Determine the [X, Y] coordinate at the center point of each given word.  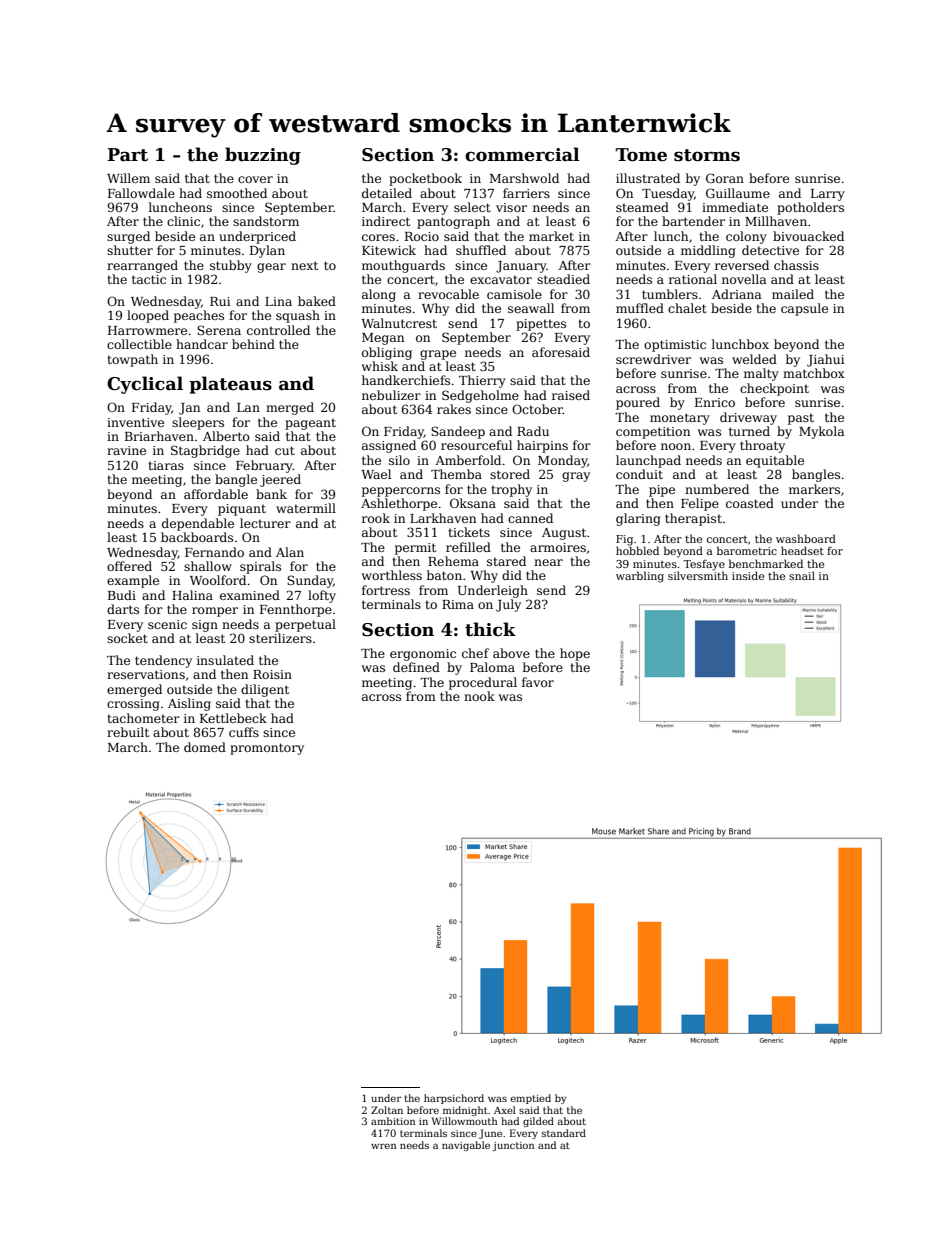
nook [479, 696]
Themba [456, 474]
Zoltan [387, 1110]
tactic [149, 279]
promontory [267, 749]
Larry [828, 195]
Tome [641, 155]
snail [802, 575]
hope [575, 654]
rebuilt [128, 732]
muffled [640, 308]
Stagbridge [205, 451]
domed [205, 747]
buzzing [263, 156]
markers [814, 489]
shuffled [481, 250]
